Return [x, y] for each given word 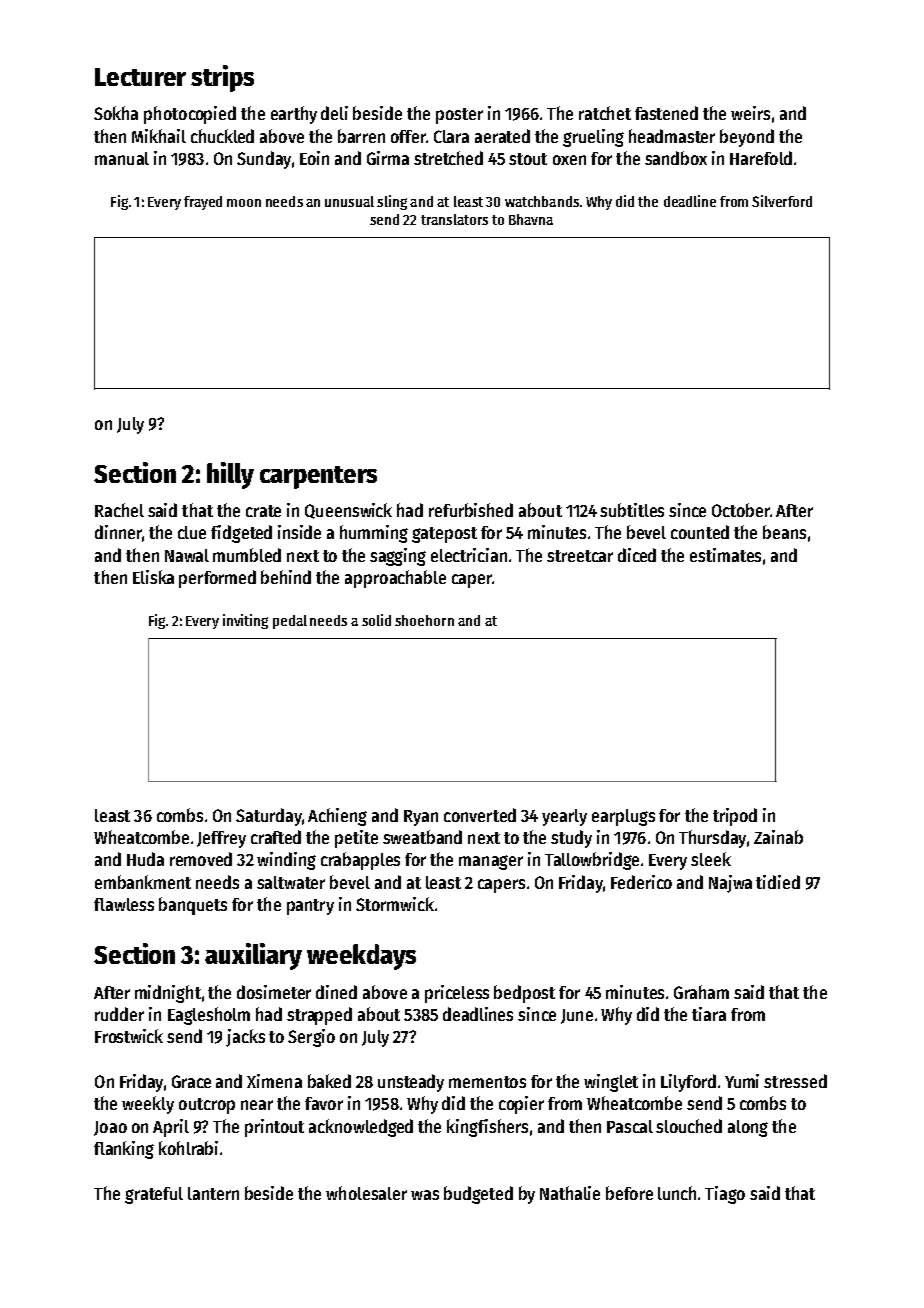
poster [459, 116]
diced [637, 555]
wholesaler [366, 1193]
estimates [725, 555]
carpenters [318, 477]
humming [374, 534]
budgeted [478, 1195]
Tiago [725, 1195]
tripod [735, 817]
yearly [564, 817]
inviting [245, 621]
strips [222, 78]
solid [376, 620]
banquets [193, 906]
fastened [666, 113]
